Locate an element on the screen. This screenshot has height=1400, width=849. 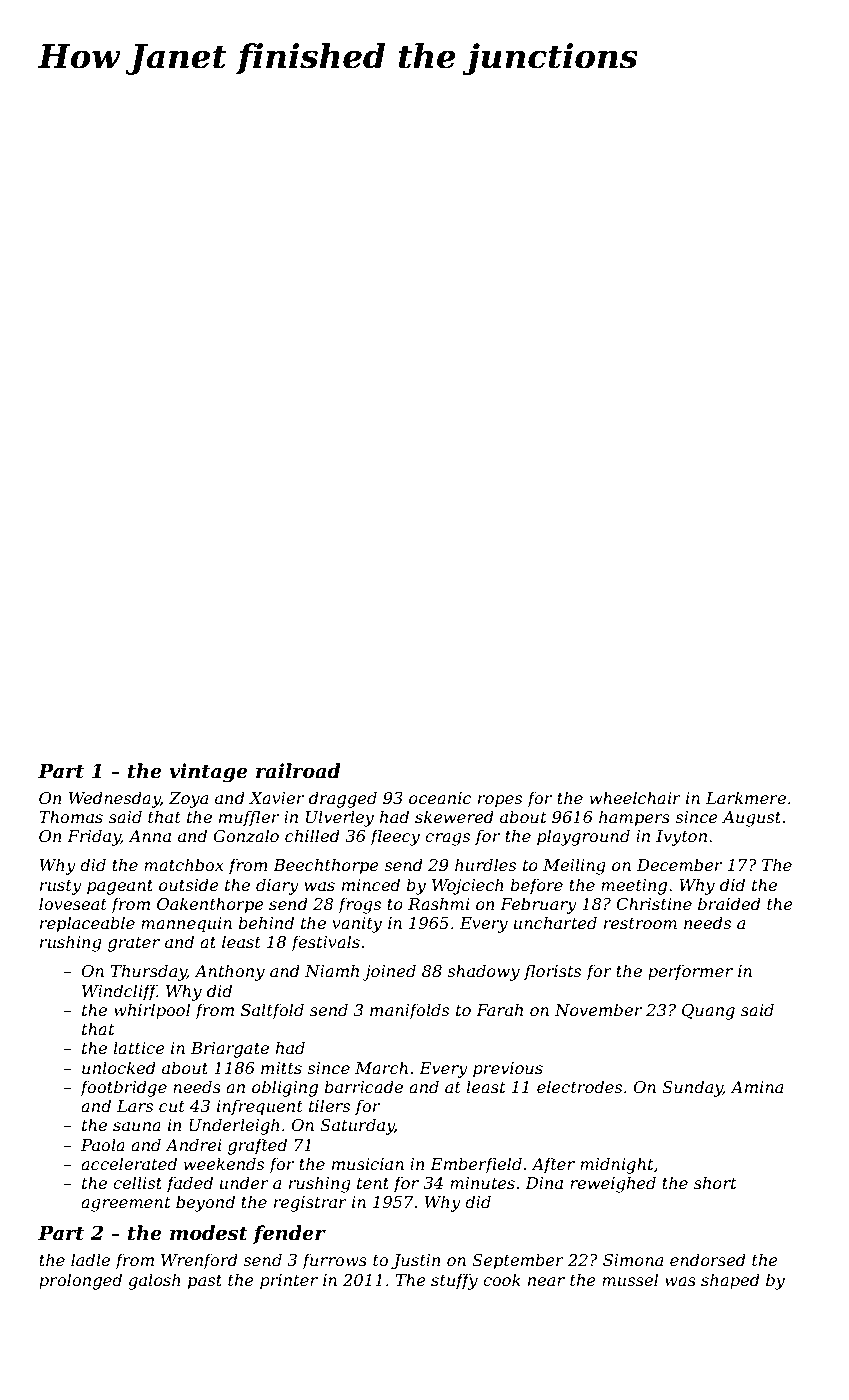
railroad is located at coordinates (298, 771).
